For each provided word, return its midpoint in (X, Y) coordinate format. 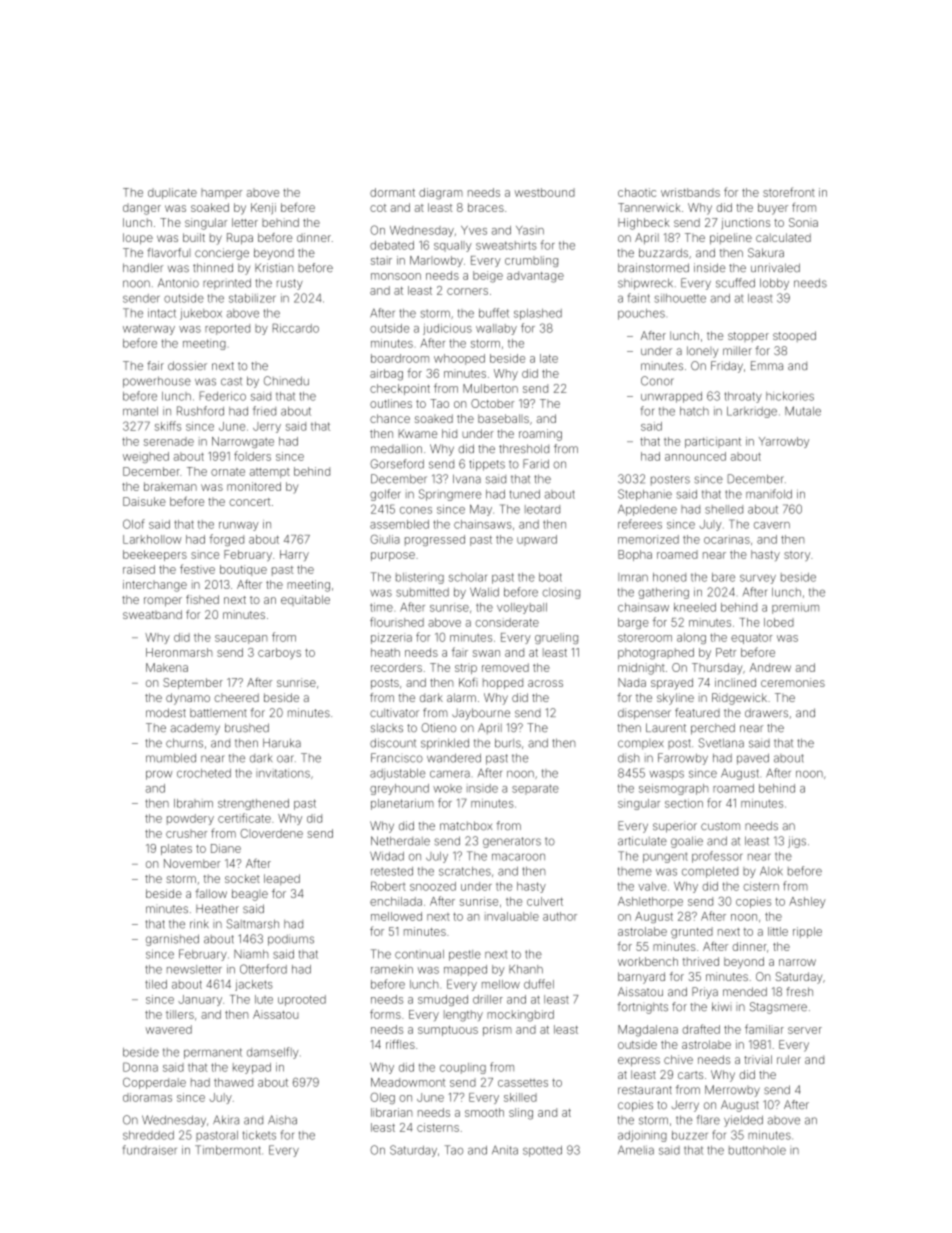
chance (390, 418)
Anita (505, 1150)
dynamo (188, 699)
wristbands (690, 192)
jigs (797, 842)
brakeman (170, 486)
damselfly (272, 1053)
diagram (441, 194)
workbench (648, 961)
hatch (694, 411)
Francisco (397, 758)
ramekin (392, 969)
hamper (221, 193)
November (192, 863)
